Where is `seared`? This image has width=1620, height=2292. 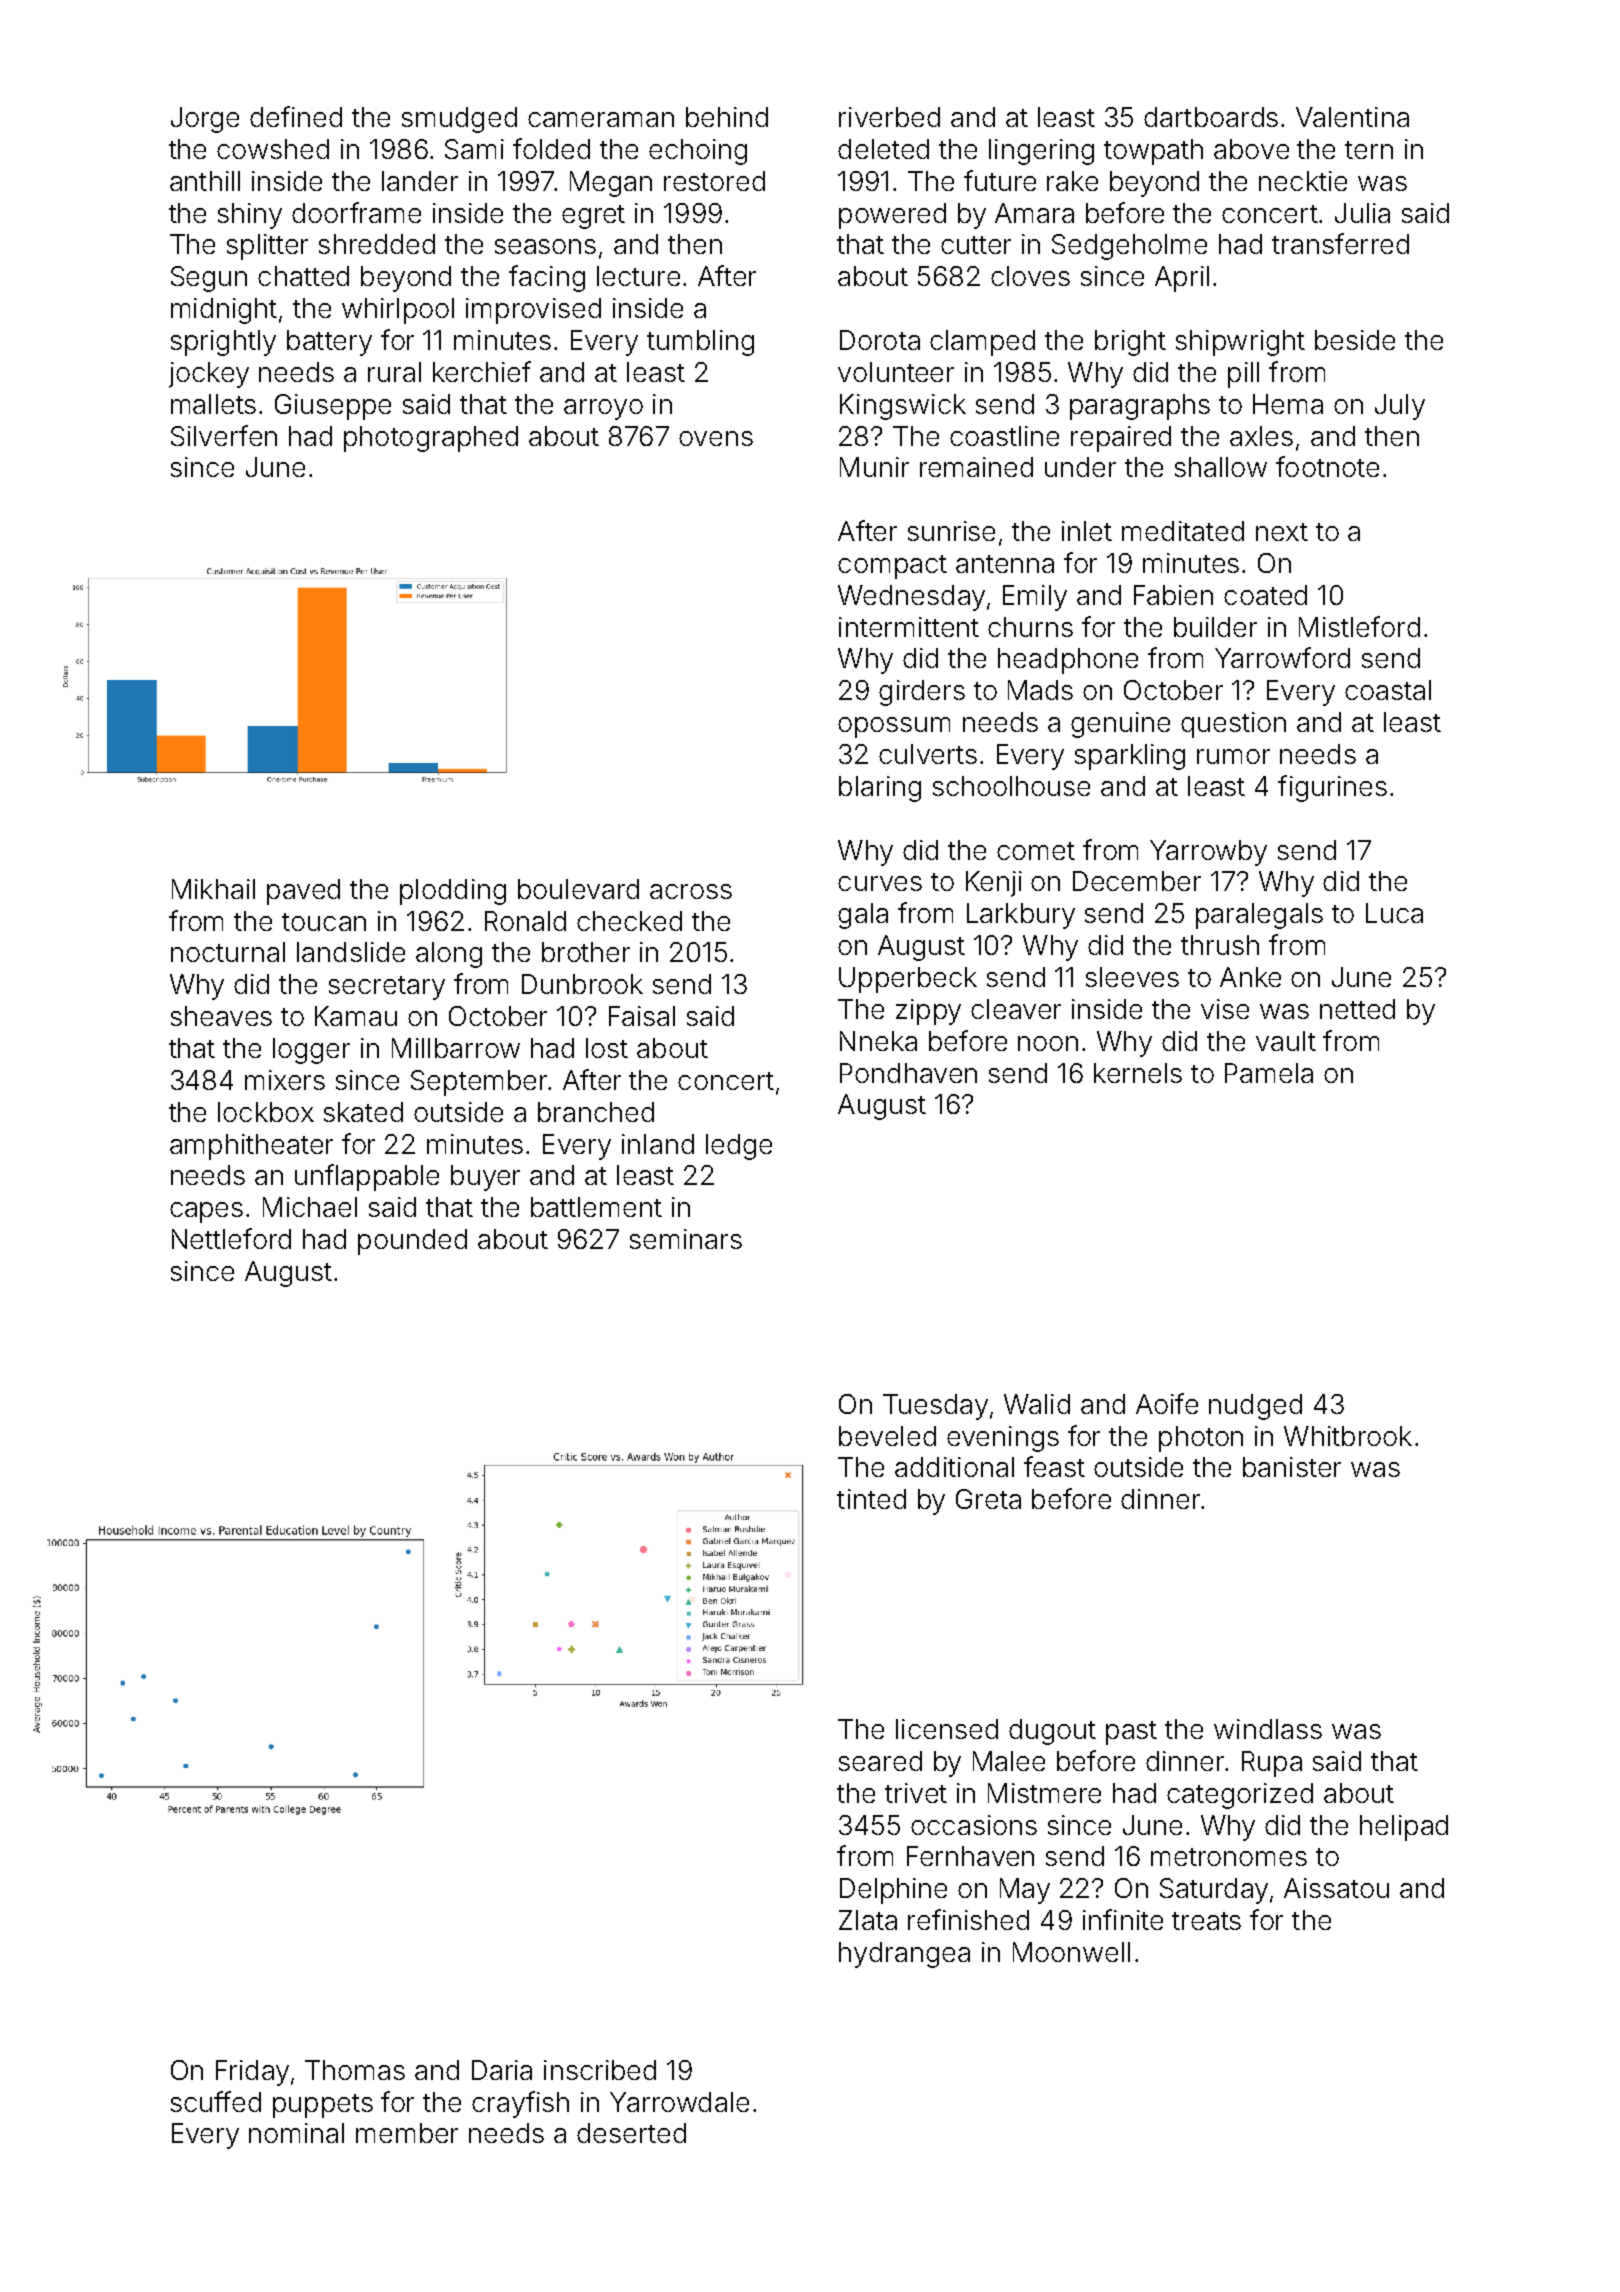 seared is located at coordinates (880, 1761).
